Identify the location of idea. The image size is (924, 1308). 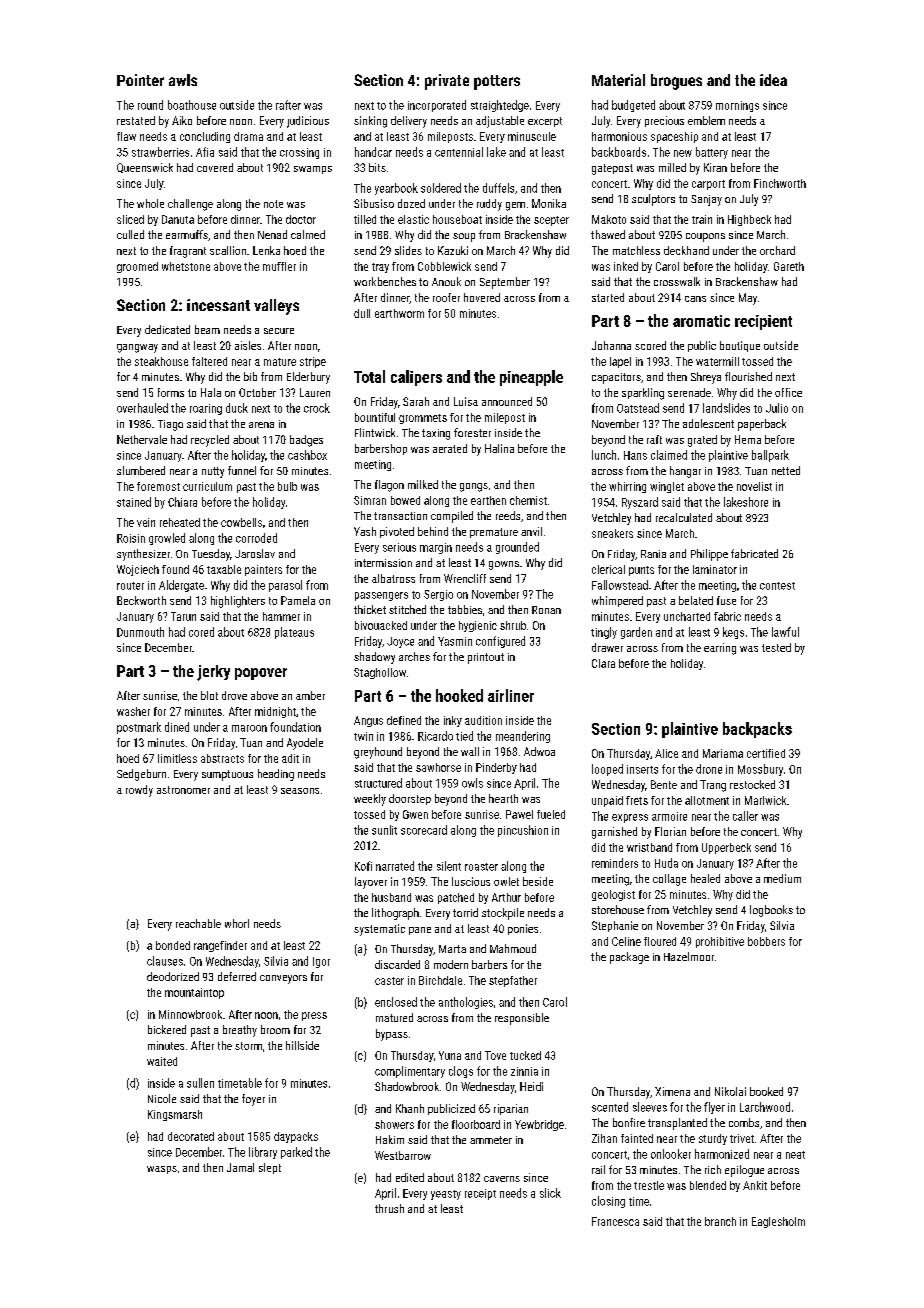
(773, 80).
